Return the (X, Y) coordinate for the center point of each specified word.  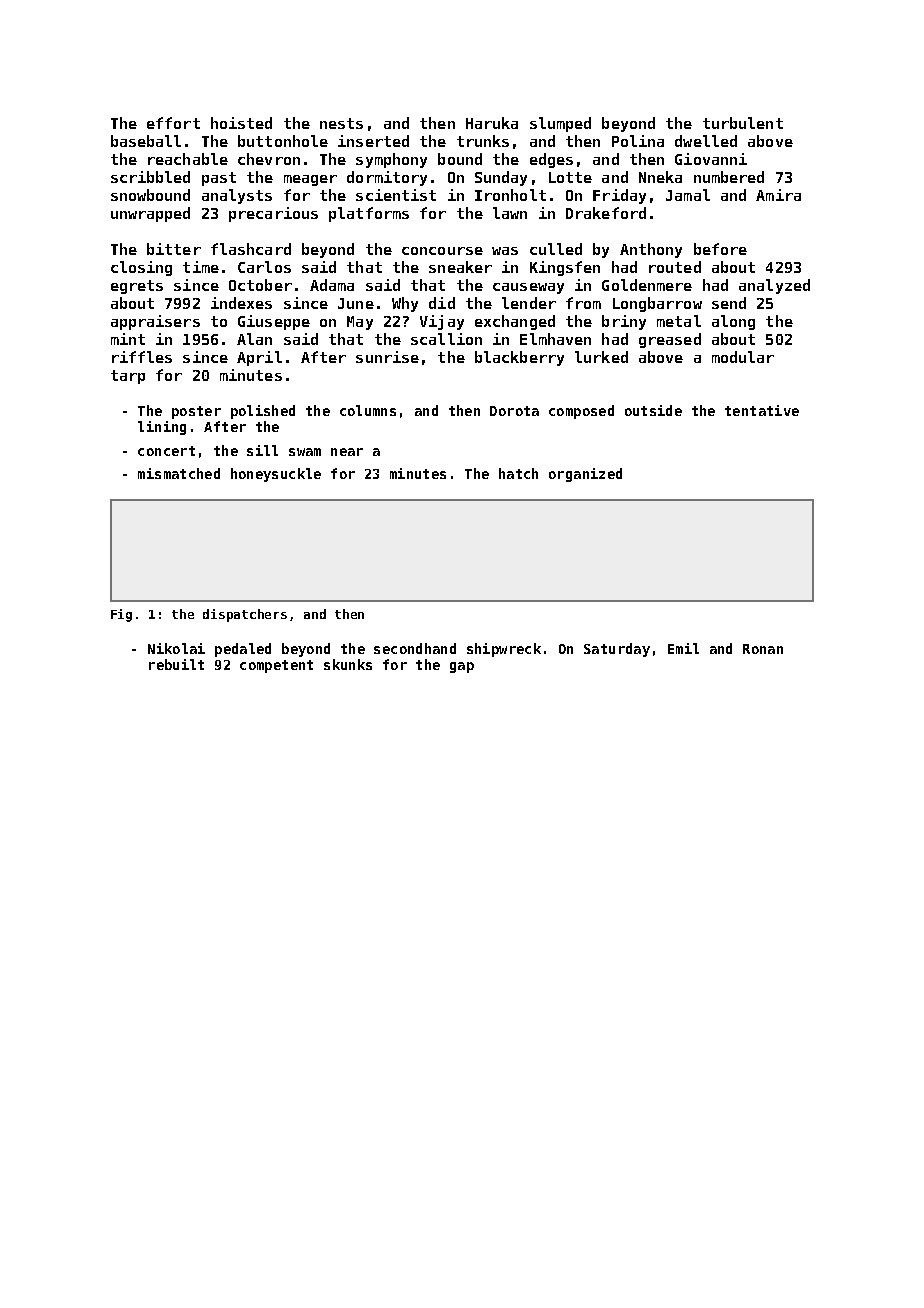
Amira (778, 195)
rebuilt (176, 664)
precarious (273, 214)
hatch (518, 473)
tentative (762, 410)
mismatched (179, 473)
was (505, 251)
